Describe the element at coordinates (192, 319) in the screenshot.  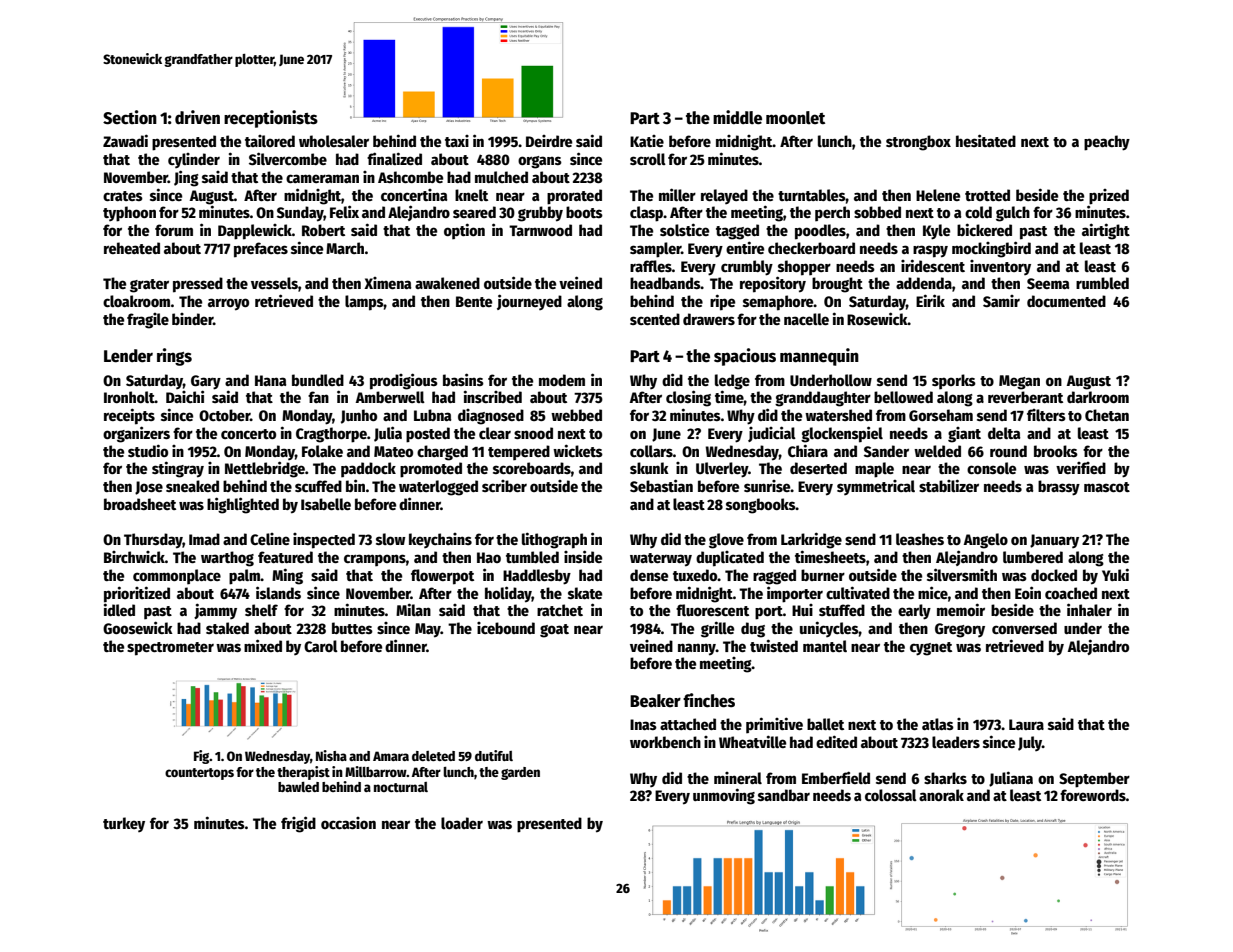
I see `binder` at that location.
